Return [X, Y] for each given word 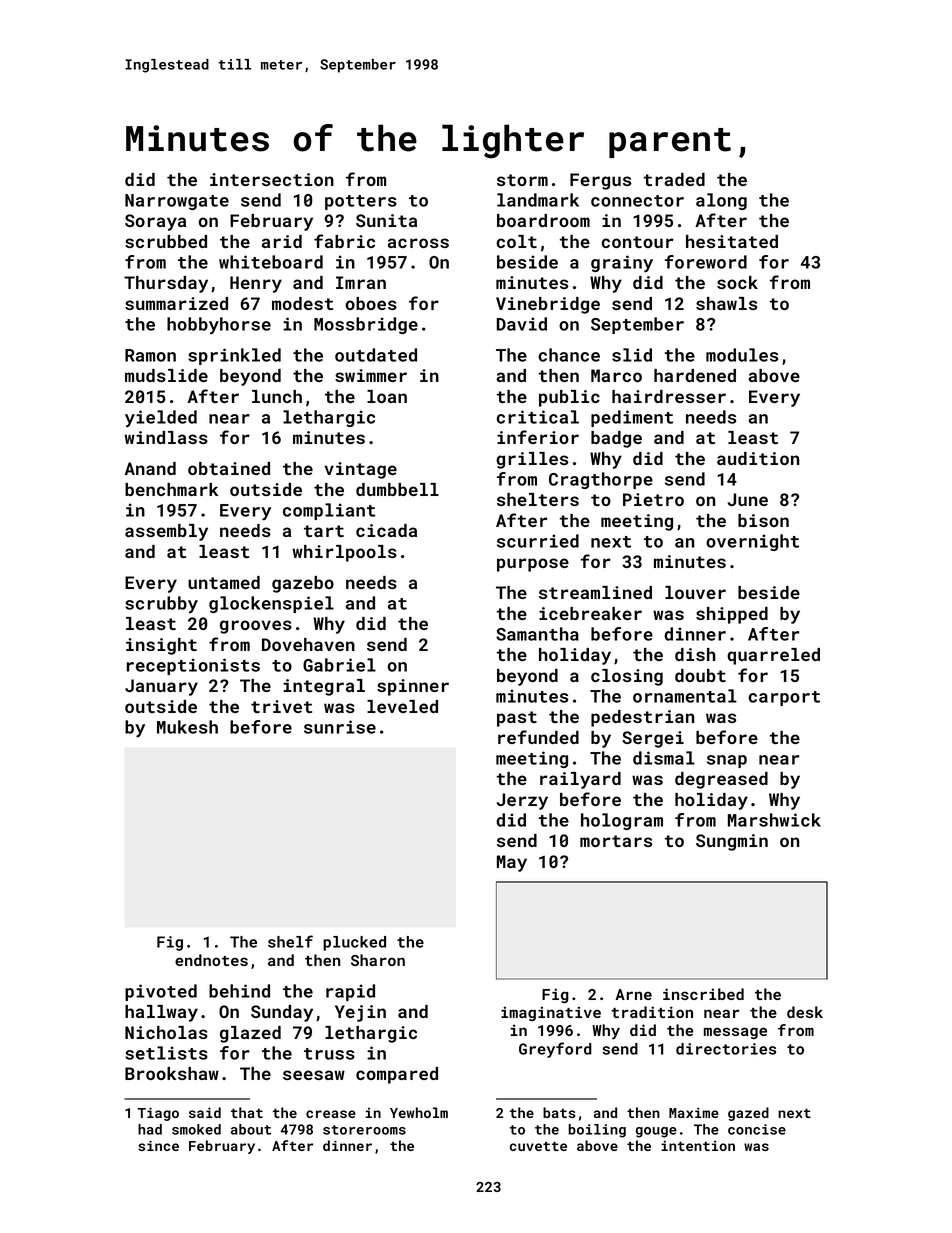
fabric [344, 241]
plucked [354, 943]
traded [674, 179]
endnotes [211, 960]
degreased [721, 780]
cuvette [538, 1146]
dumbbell [397, 489]
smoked [196, 1129]
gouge [656, 1132]
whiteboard [271, 262]
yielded [161, 418]
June [748, 499]
